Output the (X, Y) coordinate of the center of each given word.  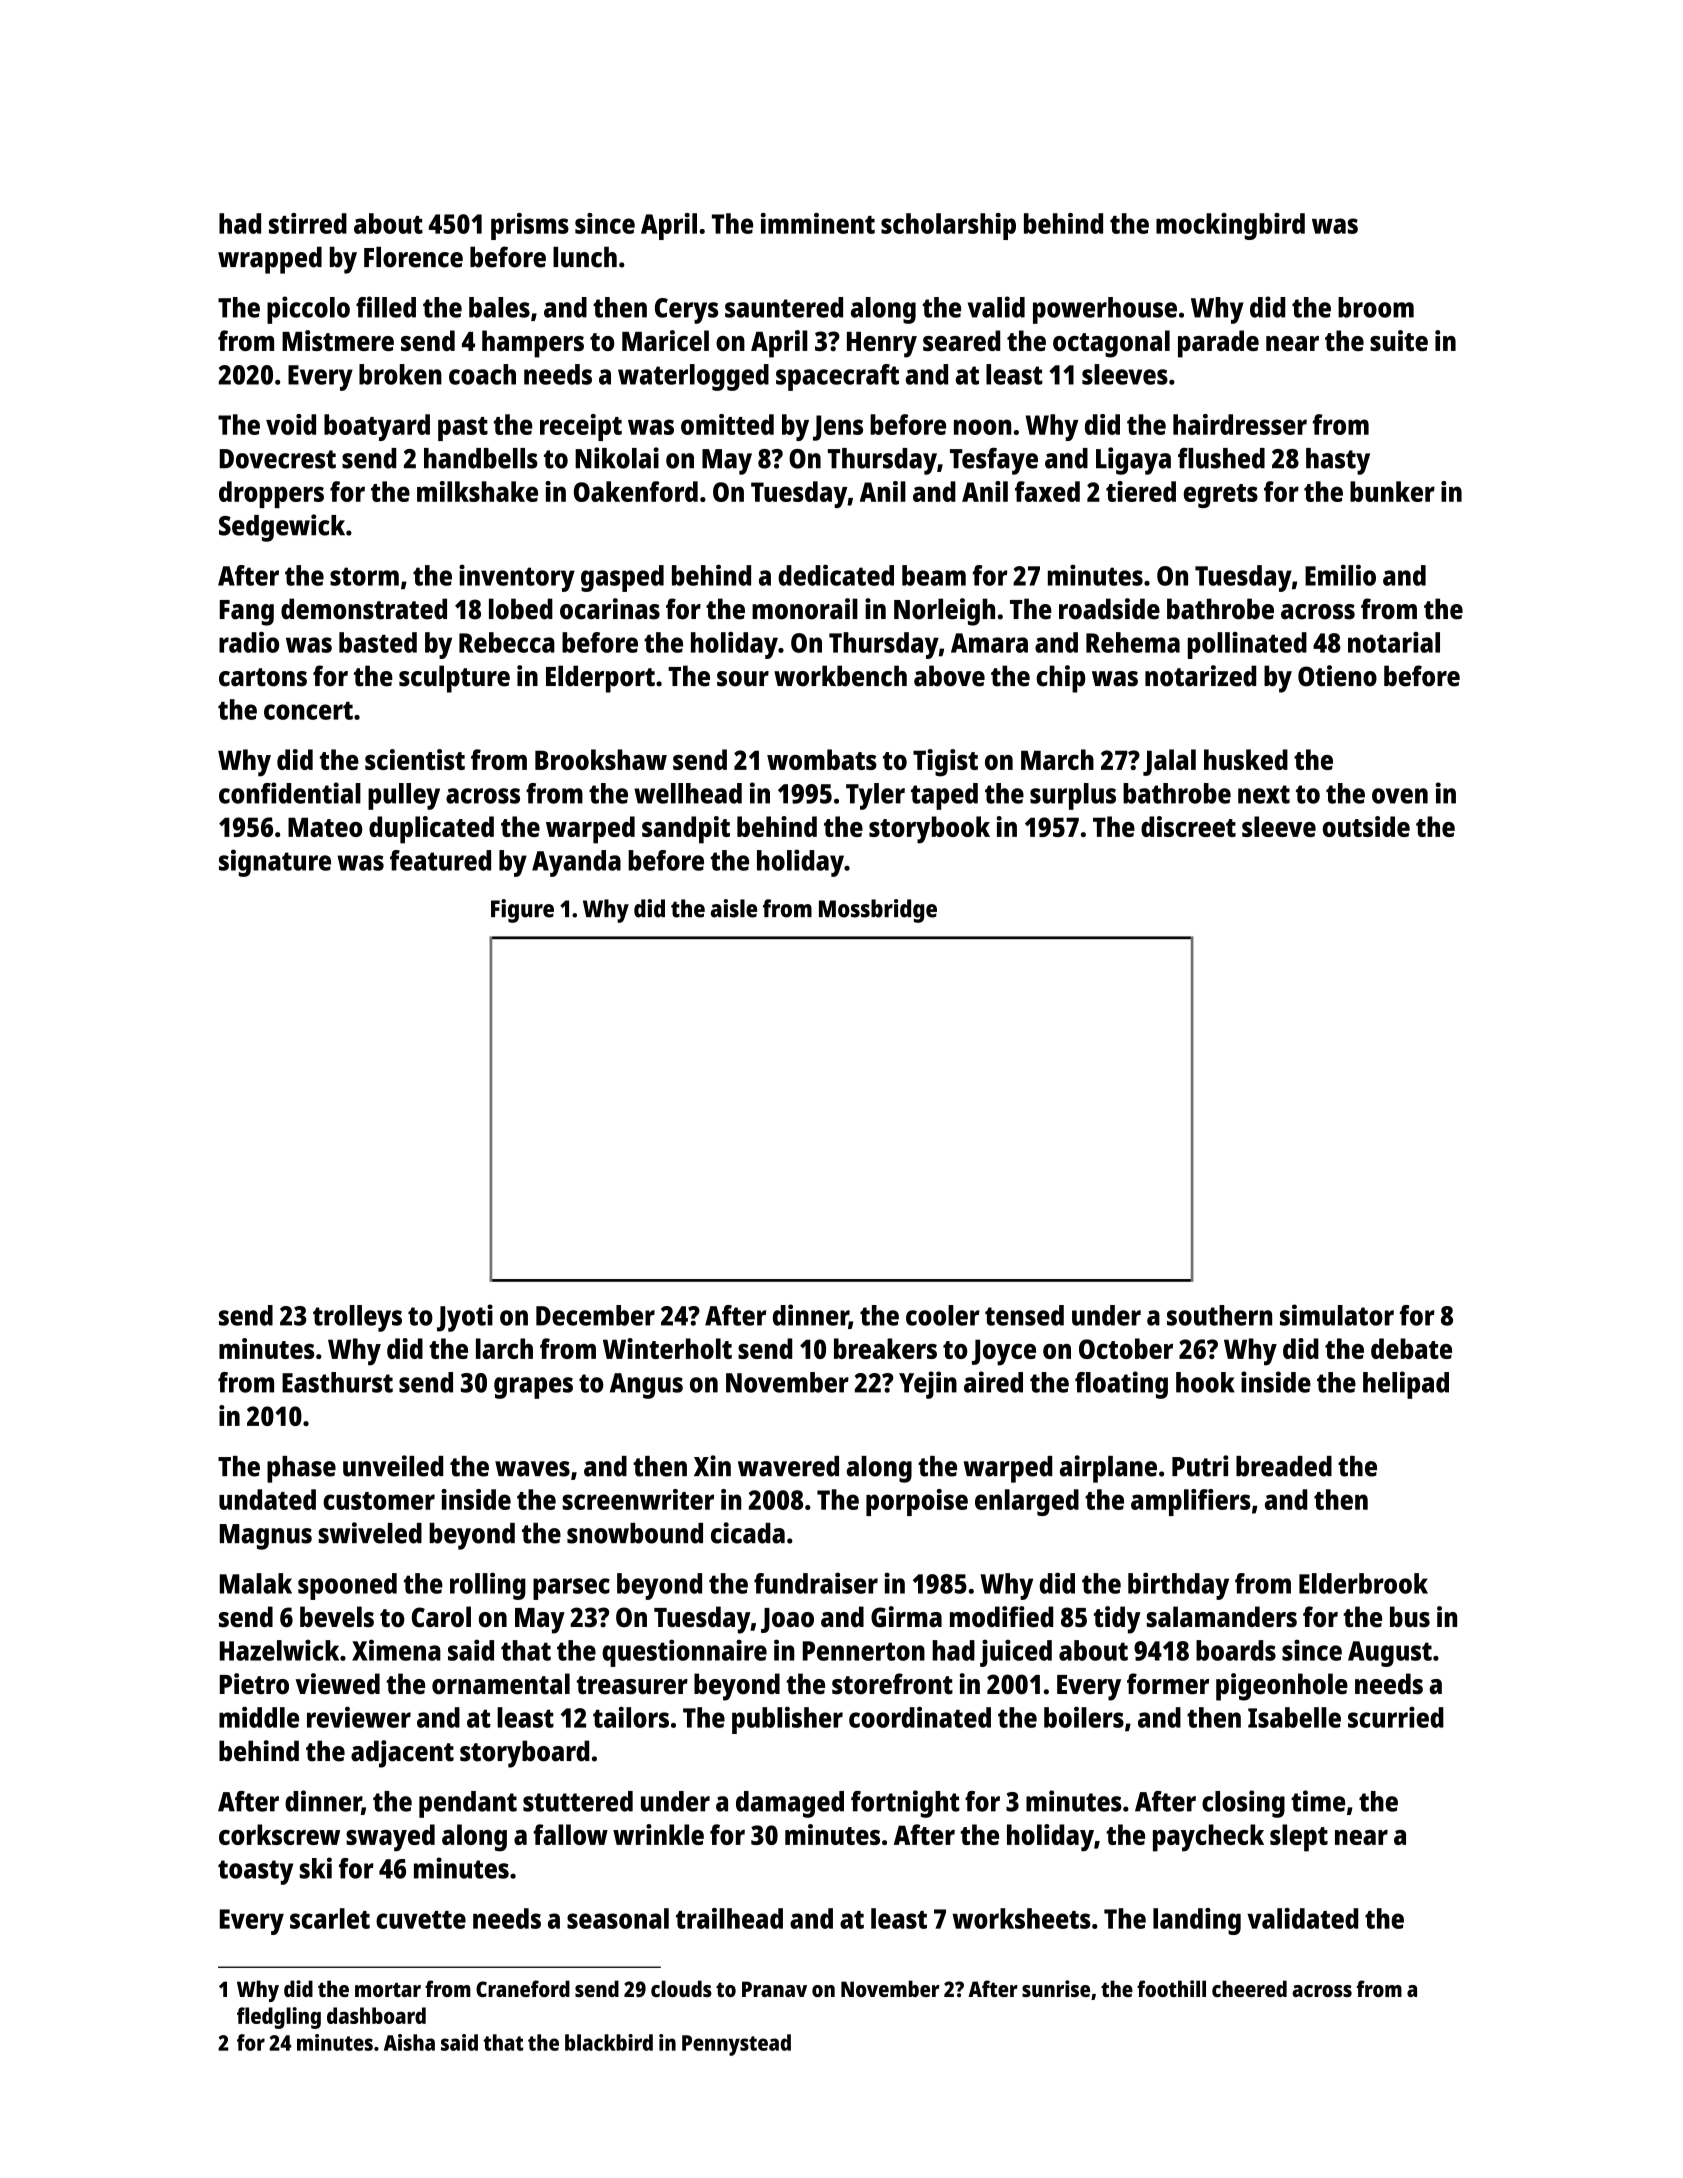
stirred (308, 223)
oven (1400, 796)
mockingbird (1230, 226)
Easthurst (337, 1382)
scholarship (948, 226)
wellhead (688, 793)
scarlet (330, 1918)
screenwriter (638, 1499)
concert (308, 711)
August (1390, 1654)
